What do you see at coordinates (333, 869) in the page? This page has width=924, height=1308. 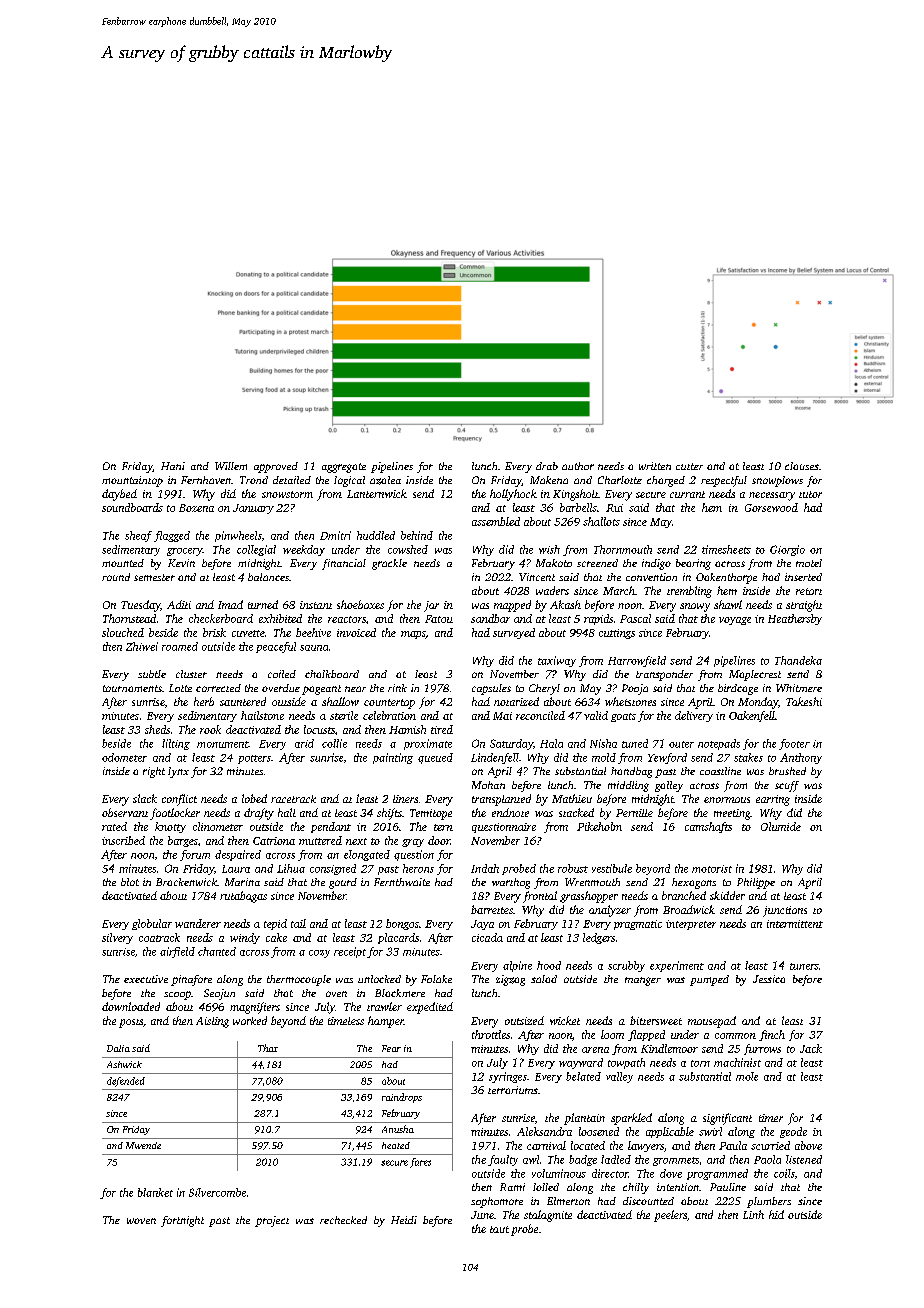 I see `consigned` at bounding box center [333, 869].
